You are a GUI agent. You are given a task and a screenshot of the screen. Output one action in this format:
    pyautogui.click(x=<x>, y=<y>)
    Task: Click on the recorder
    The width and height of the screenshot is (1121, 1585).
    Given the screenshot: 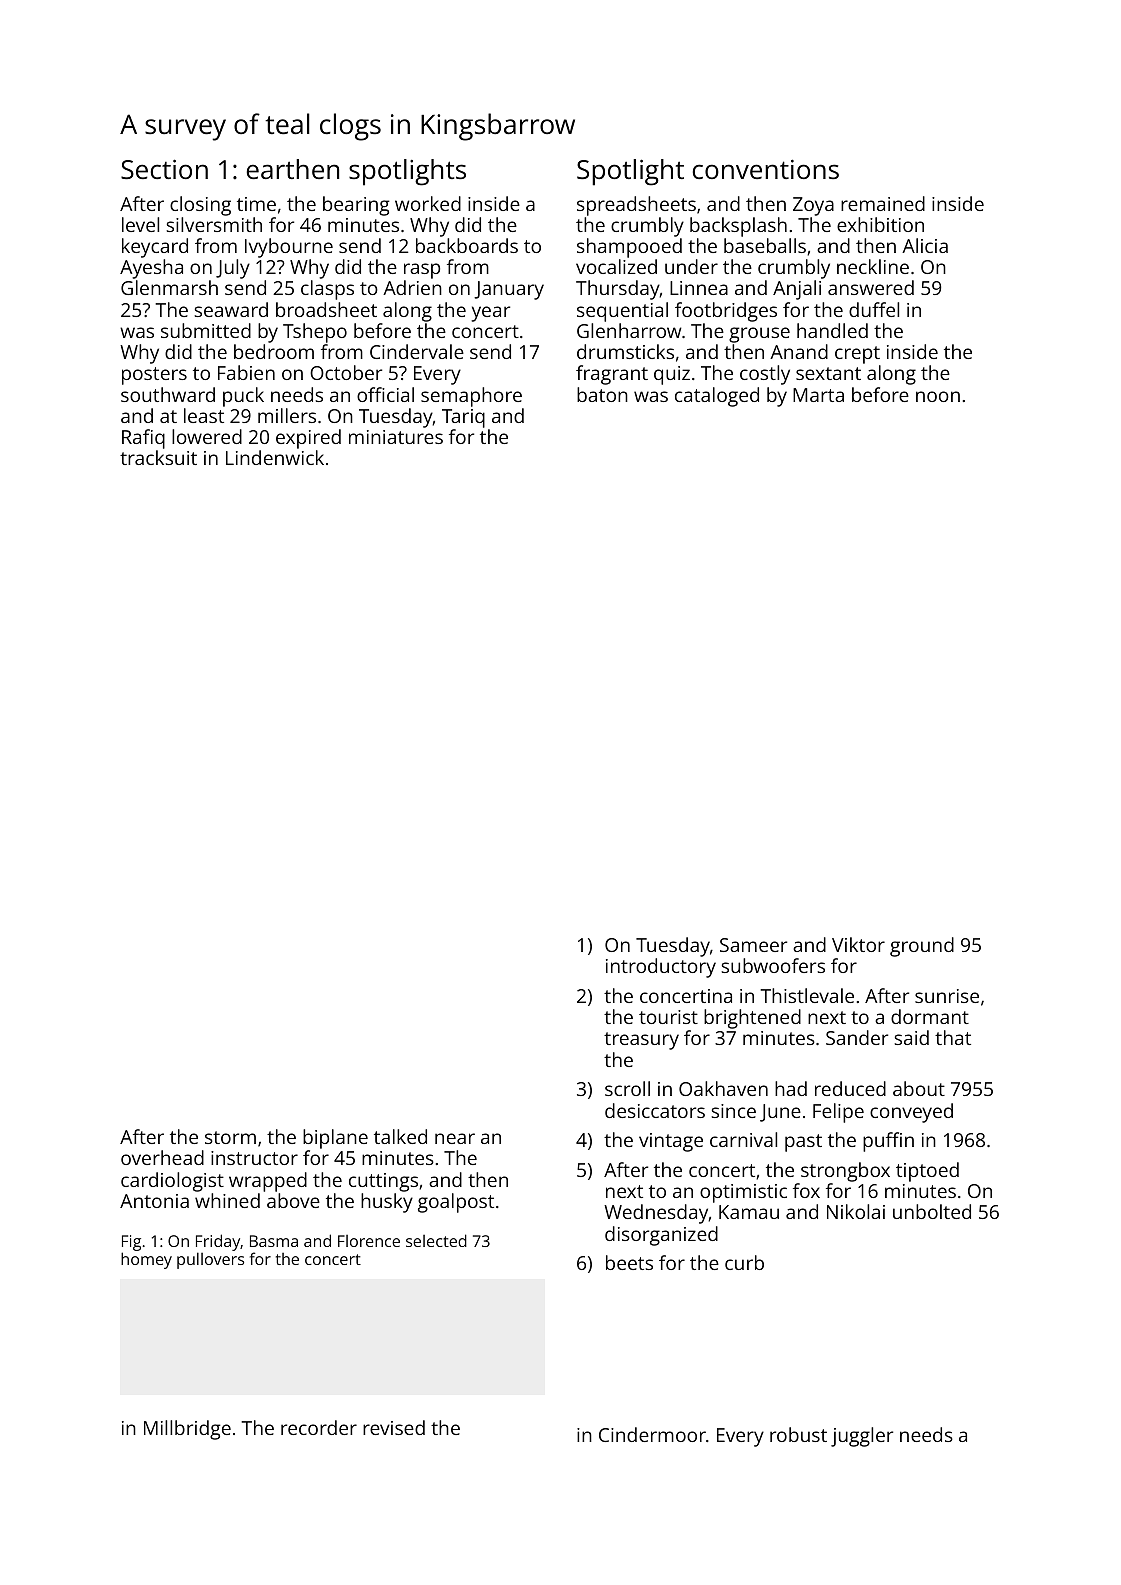 What is the action you would take?
    pyautogui.click(x=319, y=1427)
